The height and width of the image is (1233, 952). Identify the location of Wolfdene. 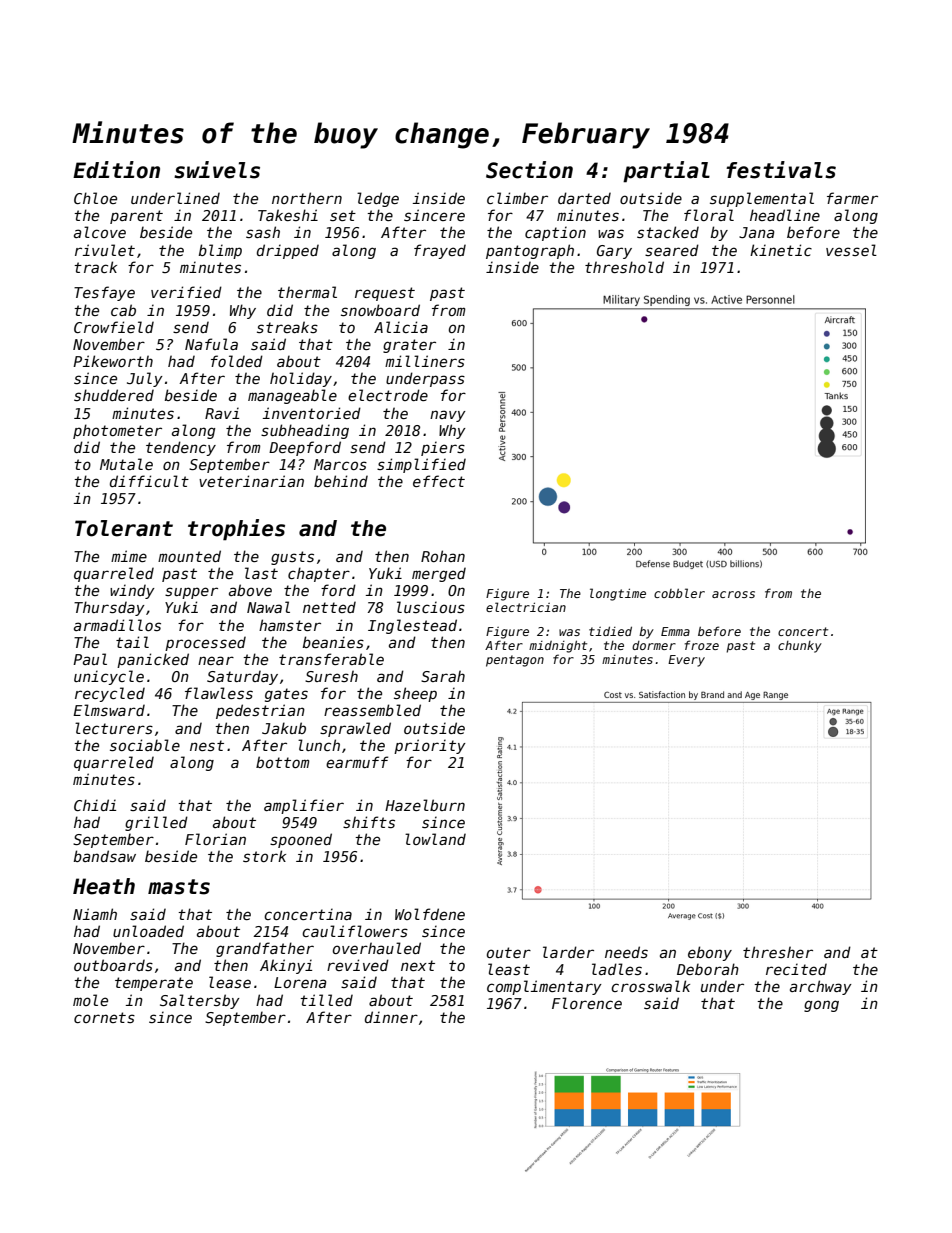
(430, 914).
